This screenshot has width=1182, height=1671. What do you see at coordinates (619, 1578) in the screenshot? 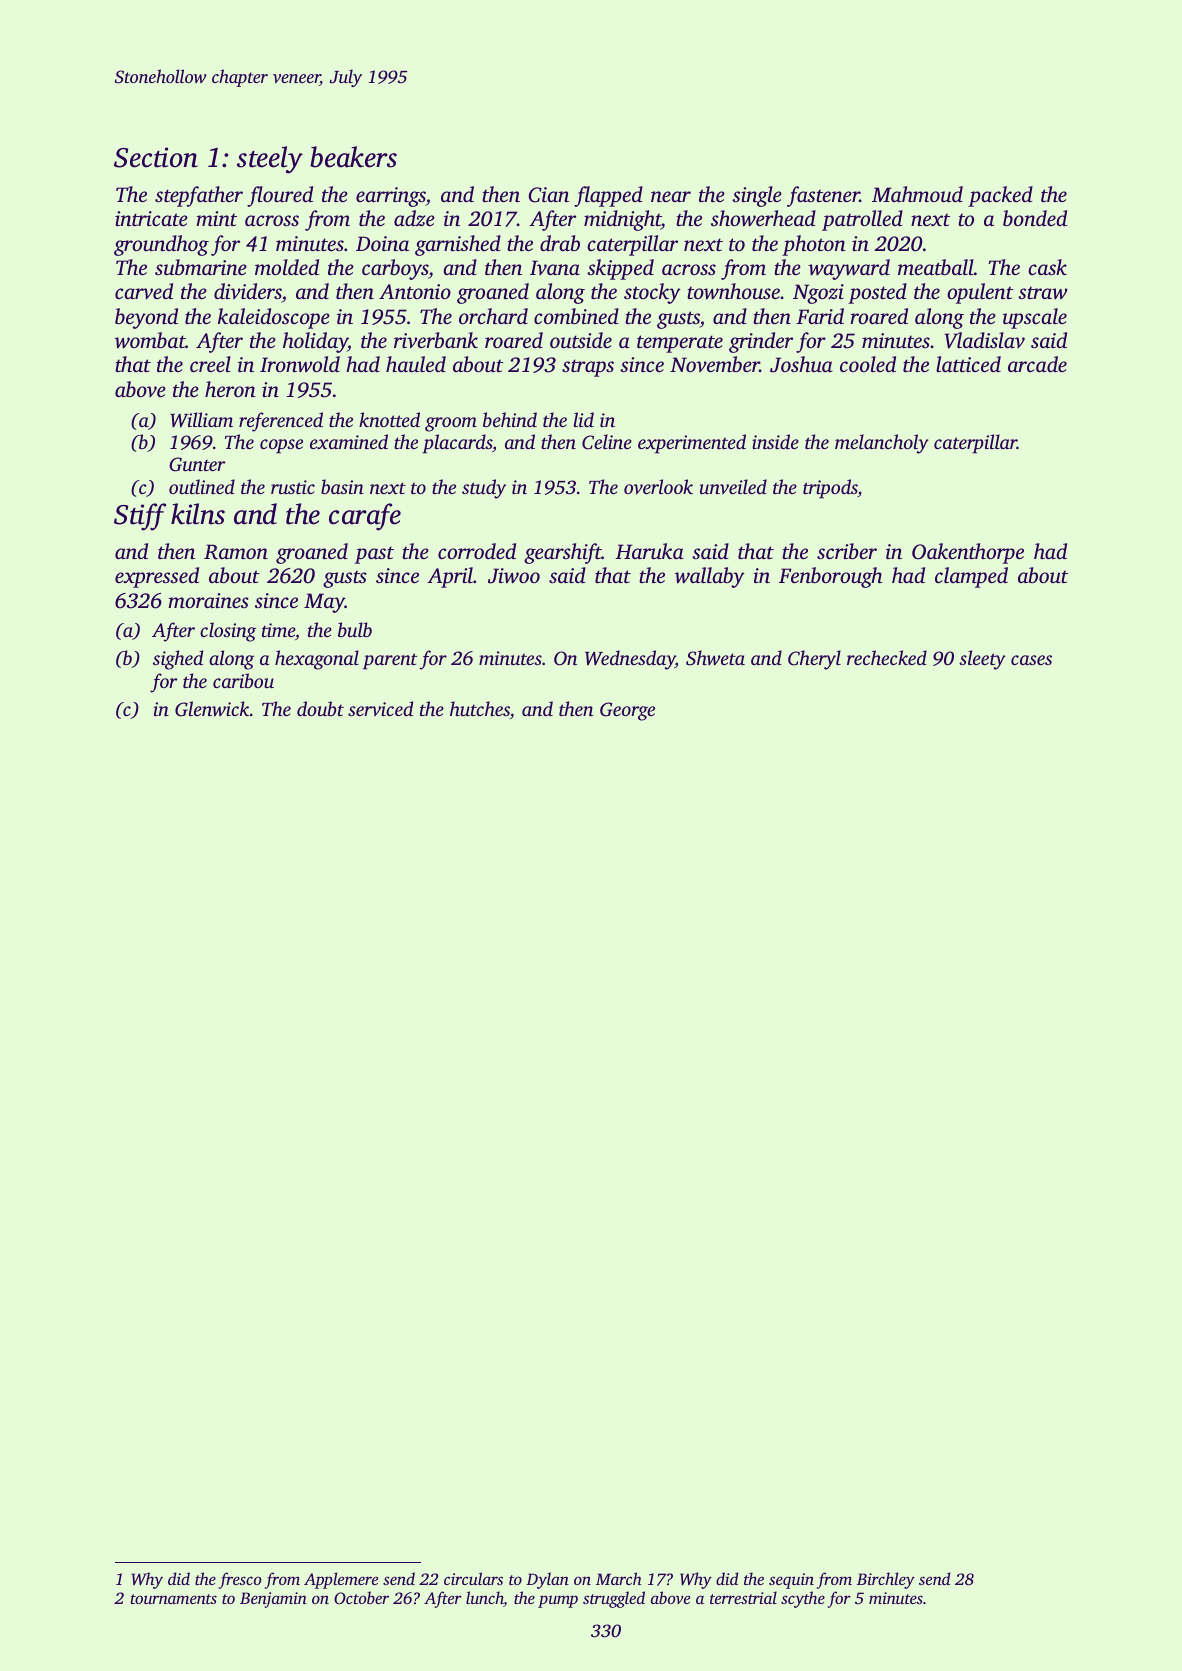
I see `March` at bounding box center [619, 1578].
